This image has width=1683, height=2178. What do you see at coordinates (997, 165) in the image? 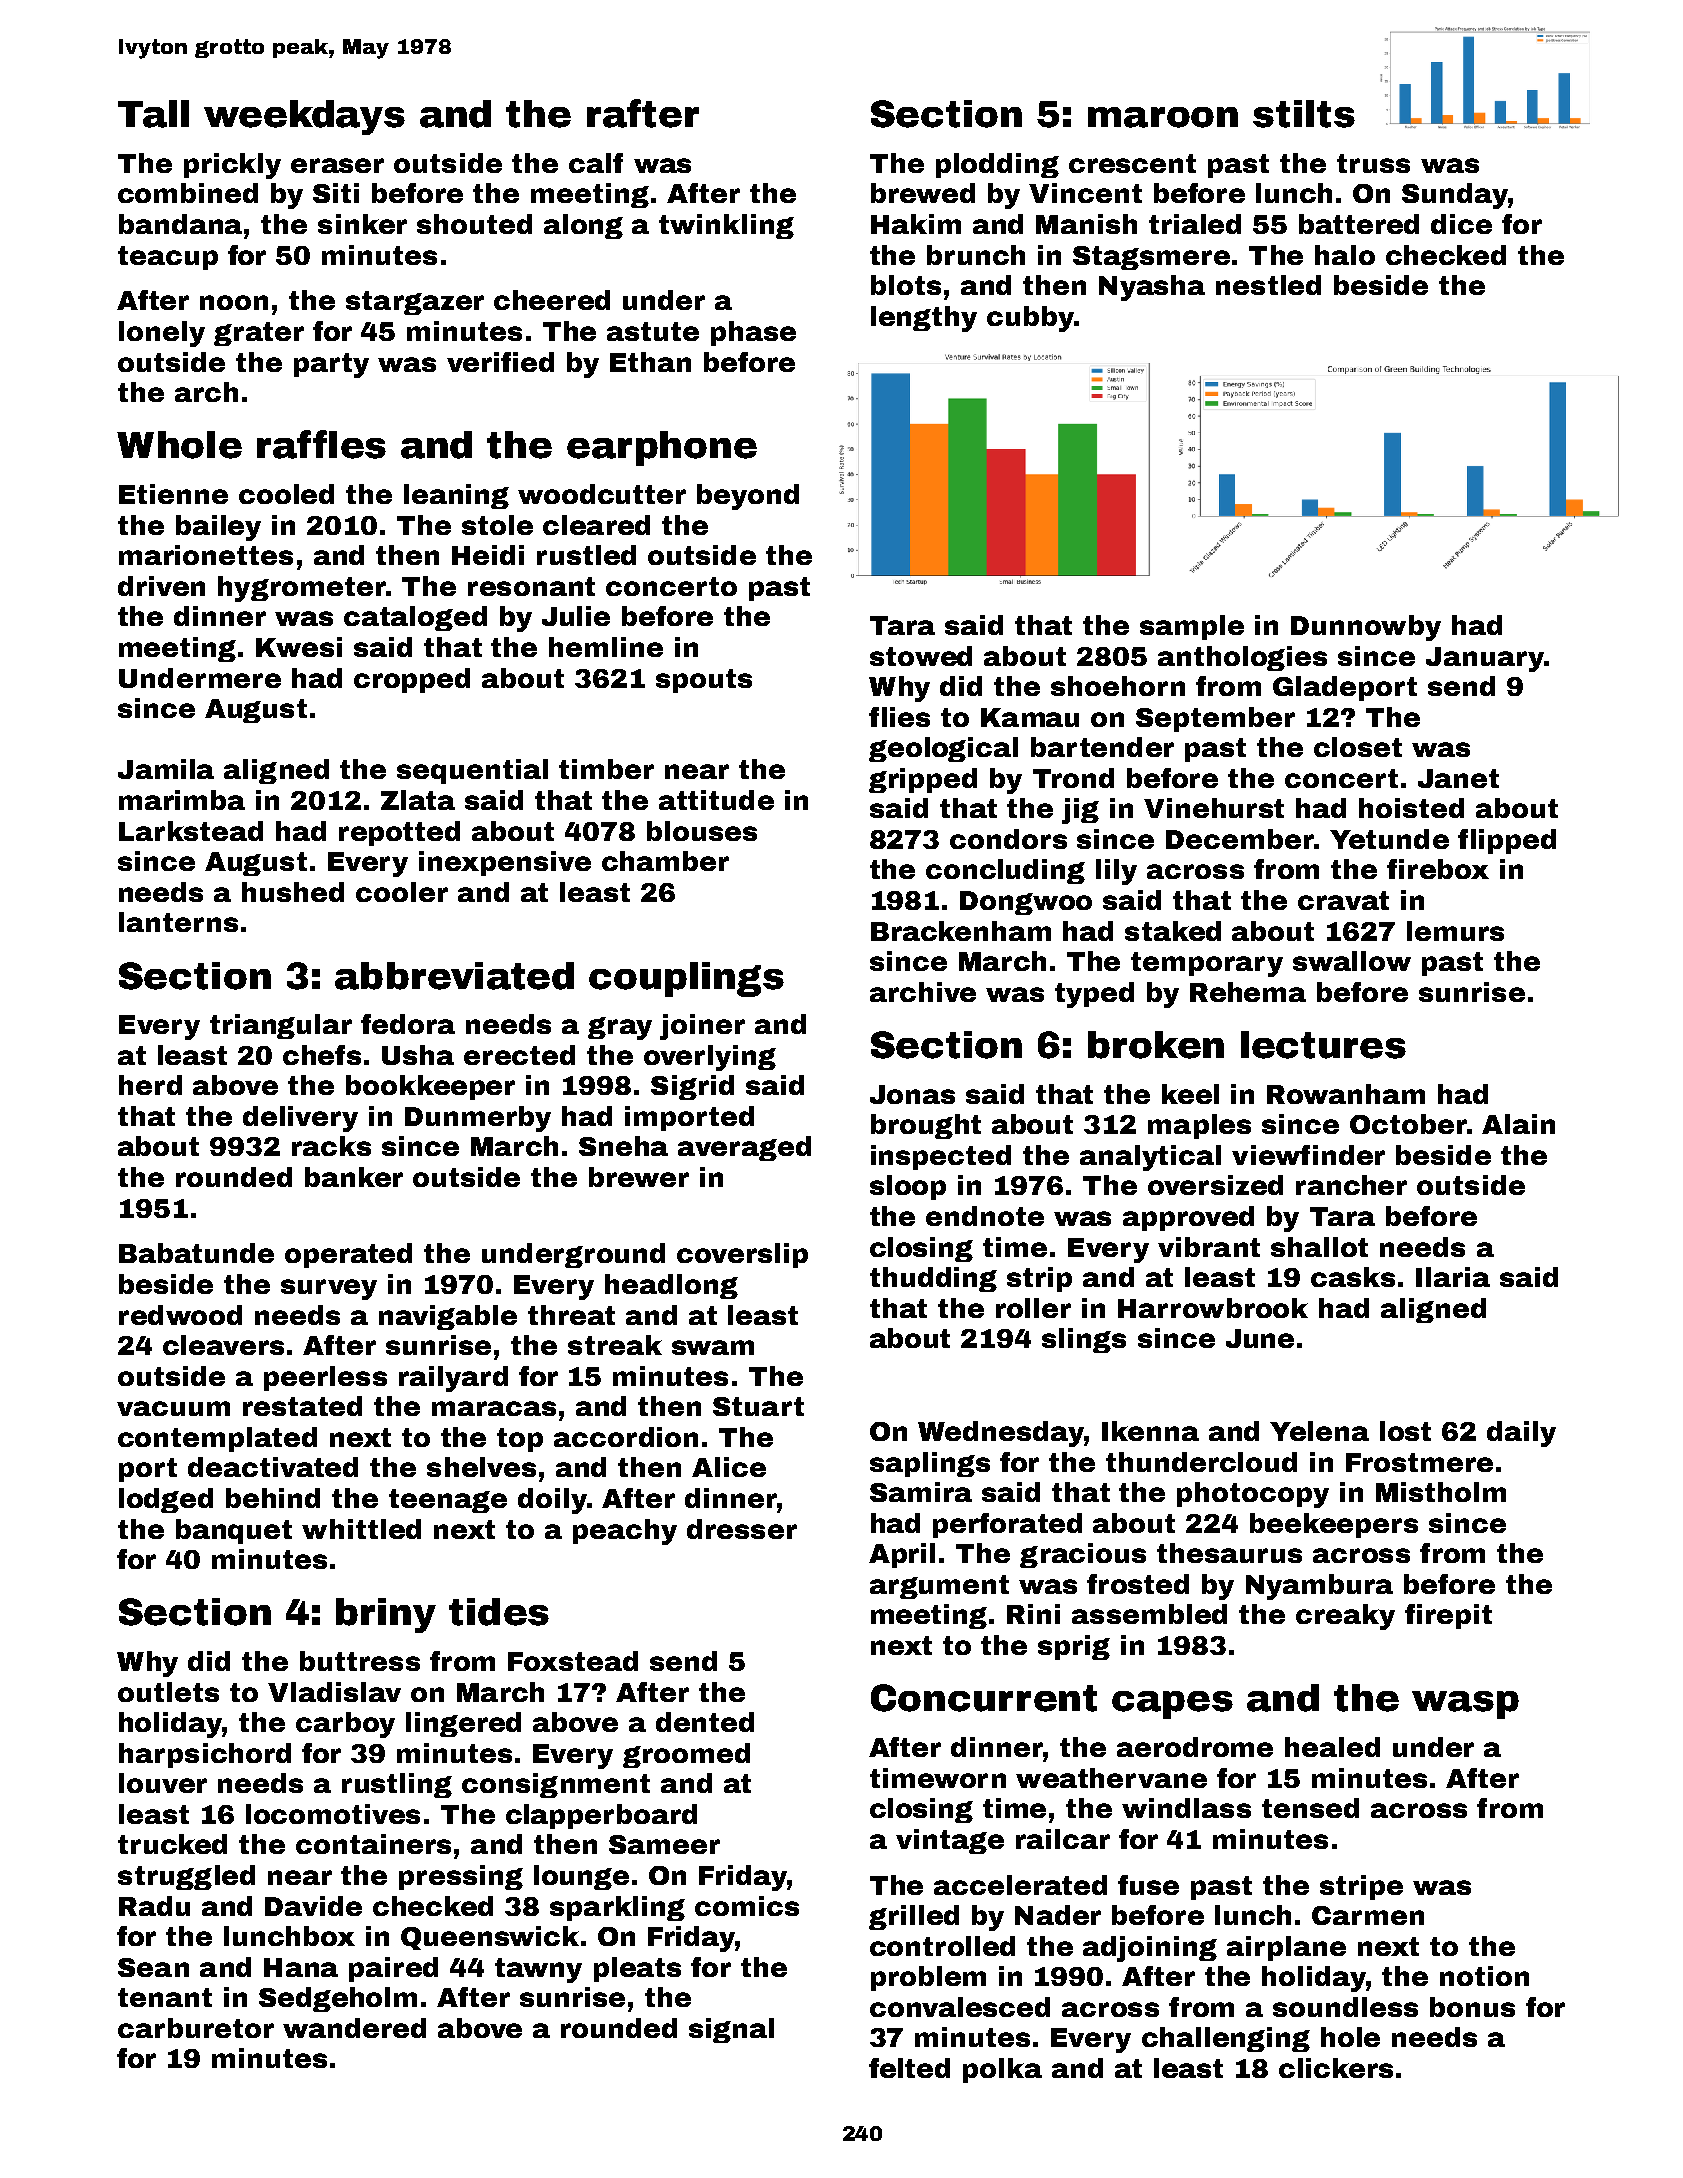
I see `plodding` at bounding box center [997, 165].
